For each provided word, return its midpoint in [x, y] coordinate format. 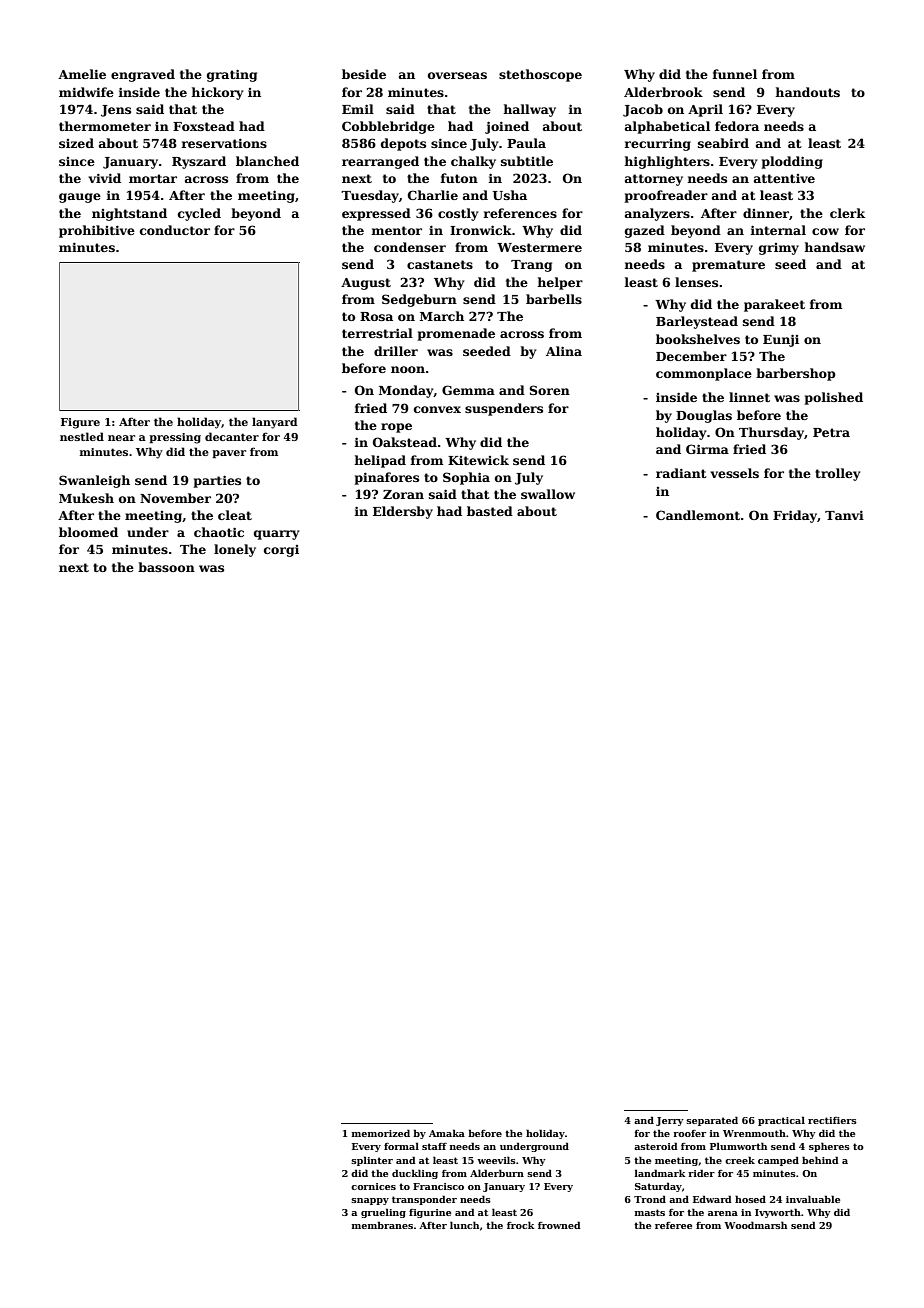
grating [232, 75]
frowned [559, 1225]
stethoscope [540, 75]
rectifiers [832, 1120]
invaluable [813, 1199]
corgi [281, 551]
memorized [381, 1133]
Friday [795, 516]
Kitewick [478, 460]
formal [401, 1146]
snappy [370, 1201]
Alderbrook [663, 92]
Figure [80, 423]
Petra [831, 432]
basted [490, 511]
